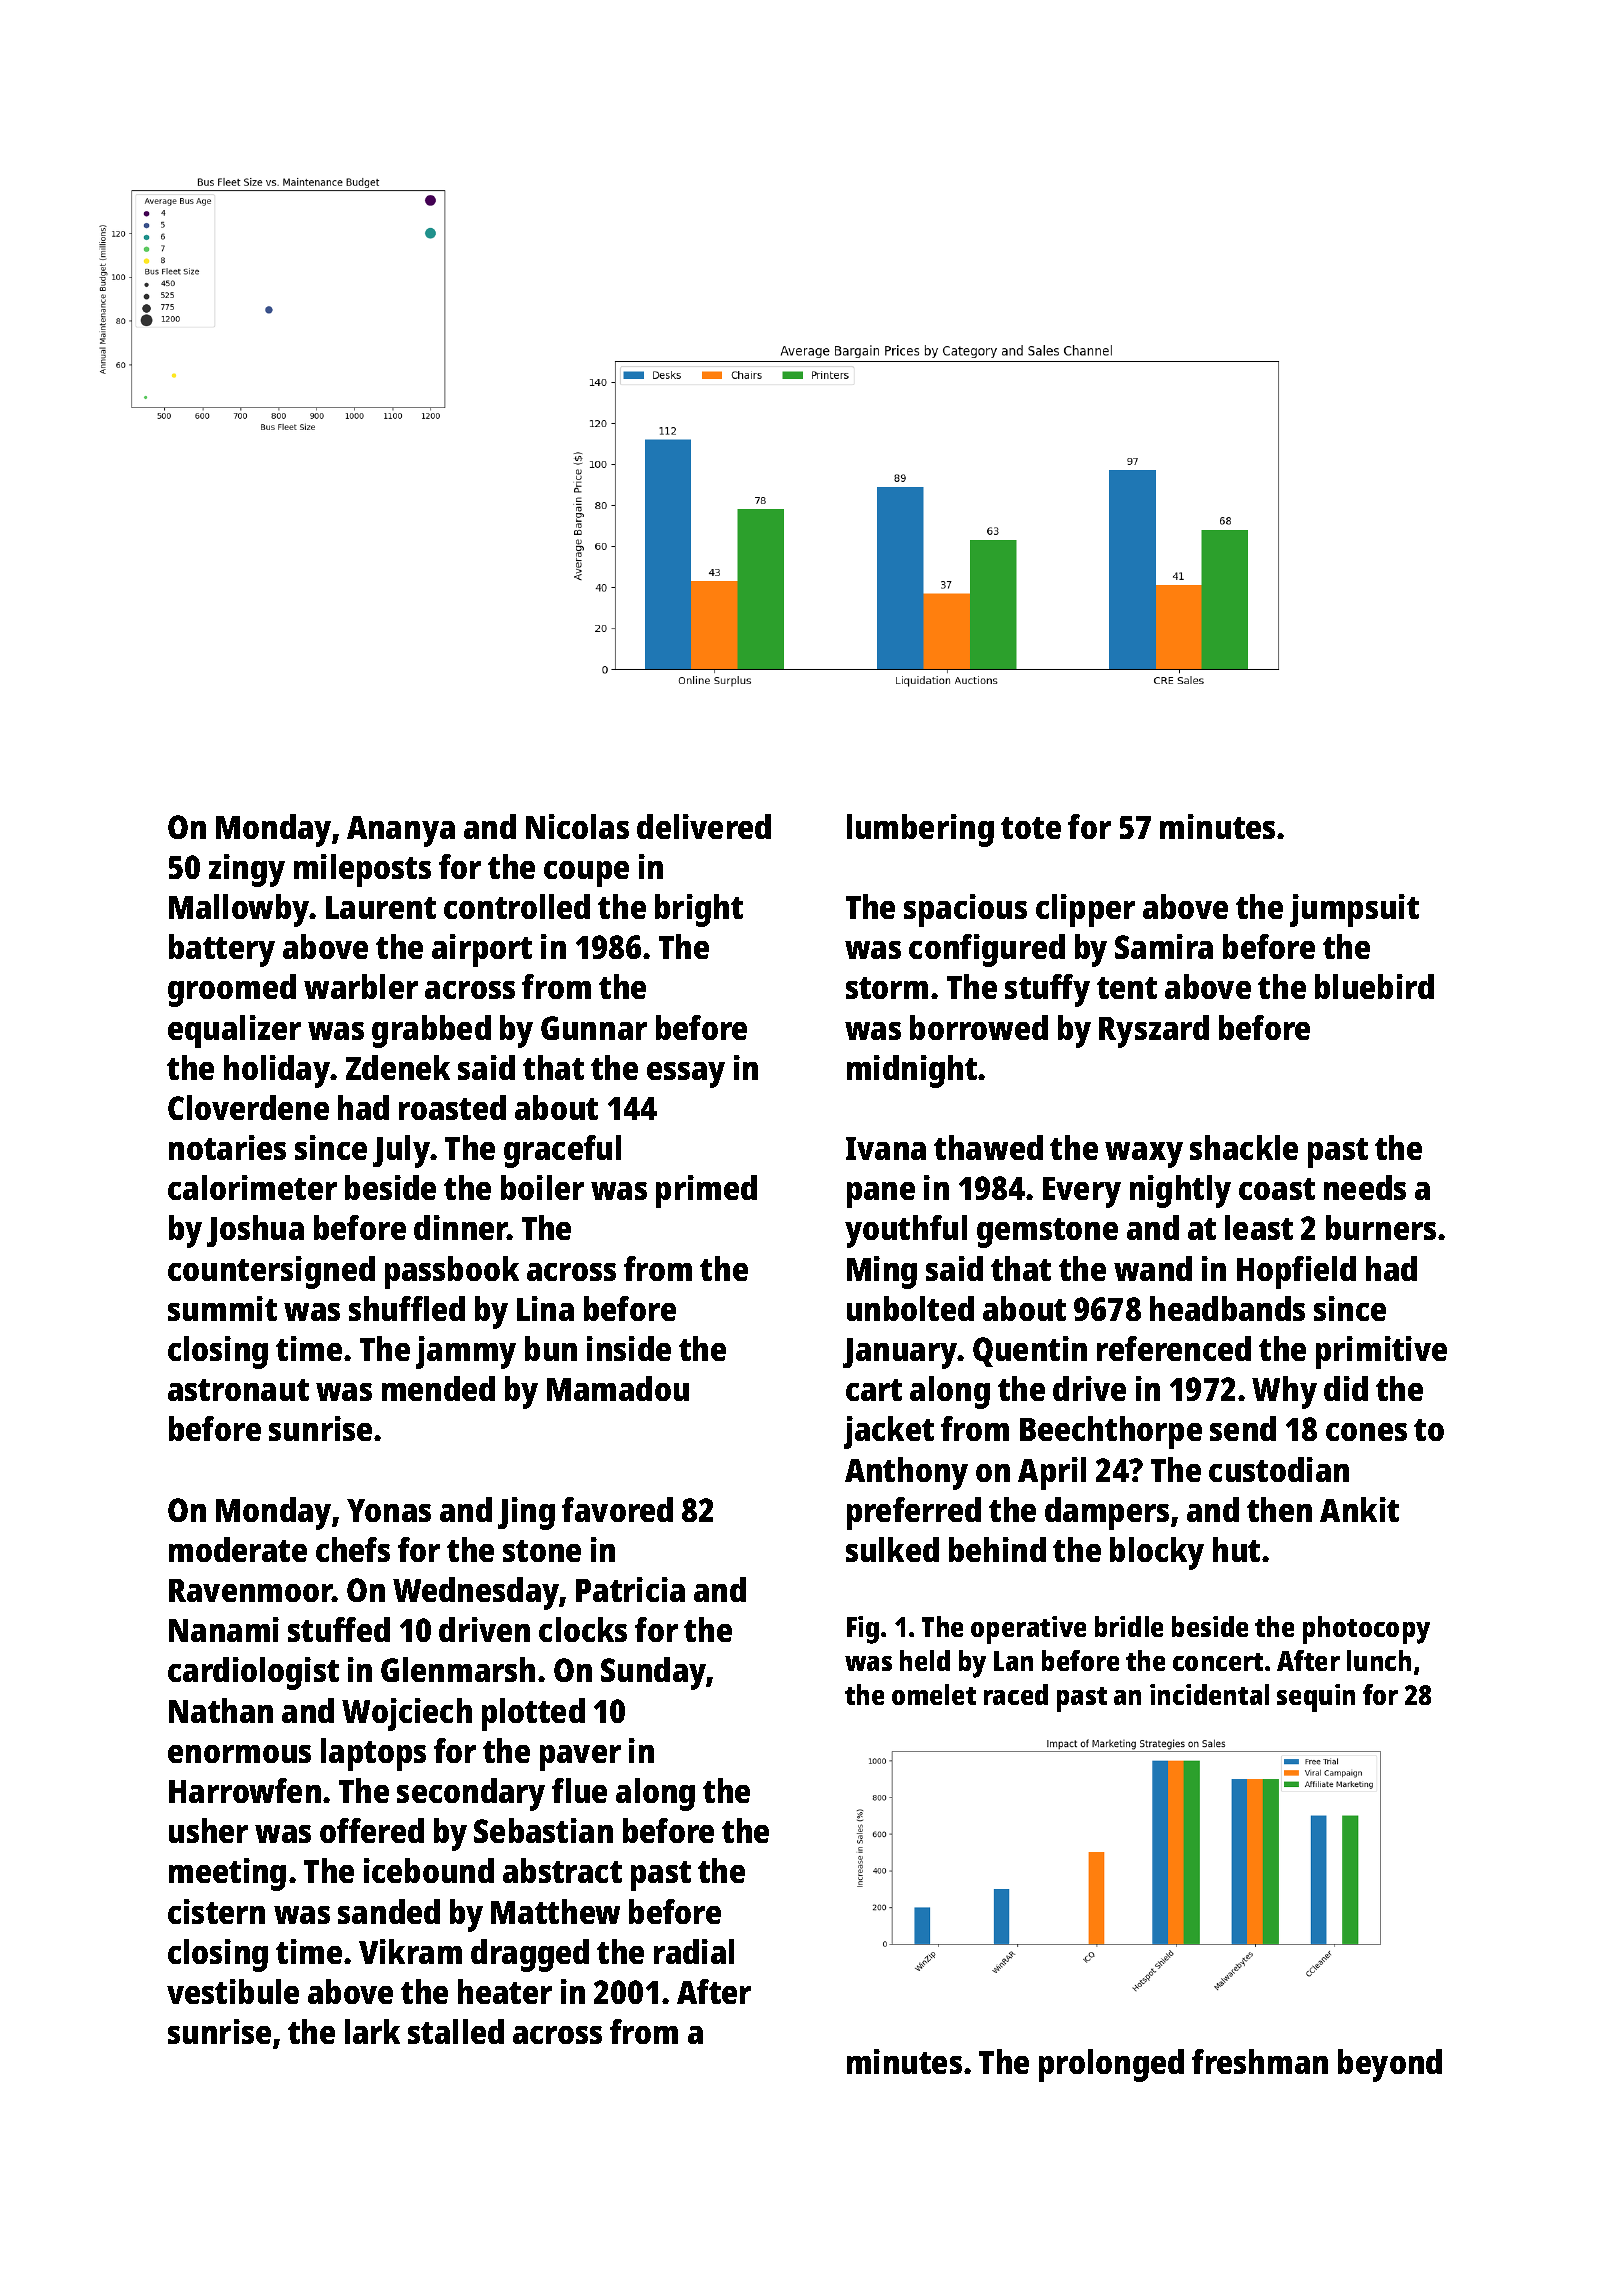 This page has width=1620, height=2292. What do you see at coordinates (629, 1348) in the page?
I see `inside` at bounding box center [629, 1348].
